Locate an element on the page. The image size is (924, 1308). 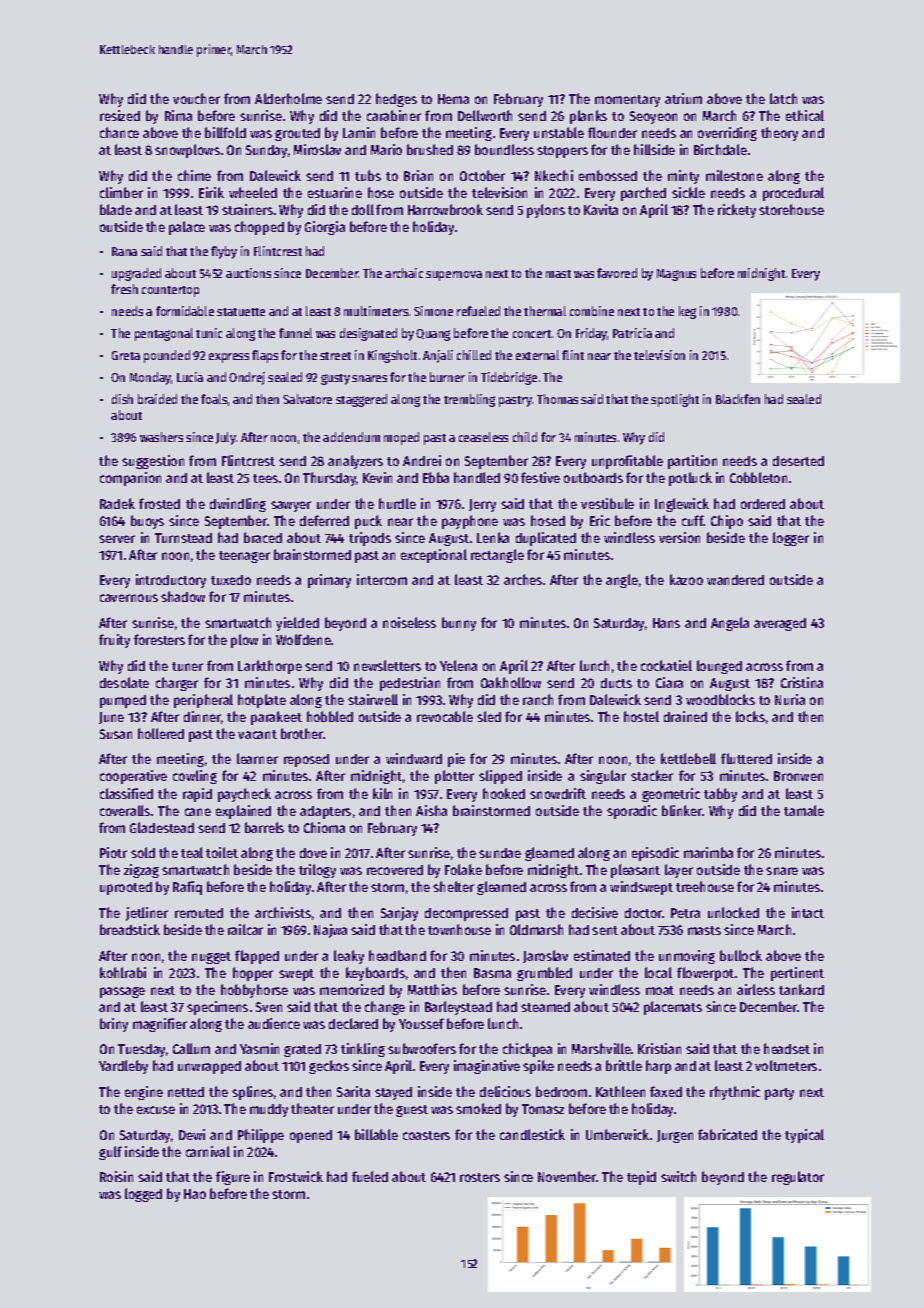
regulator is located at coordinates (798, 1178).
